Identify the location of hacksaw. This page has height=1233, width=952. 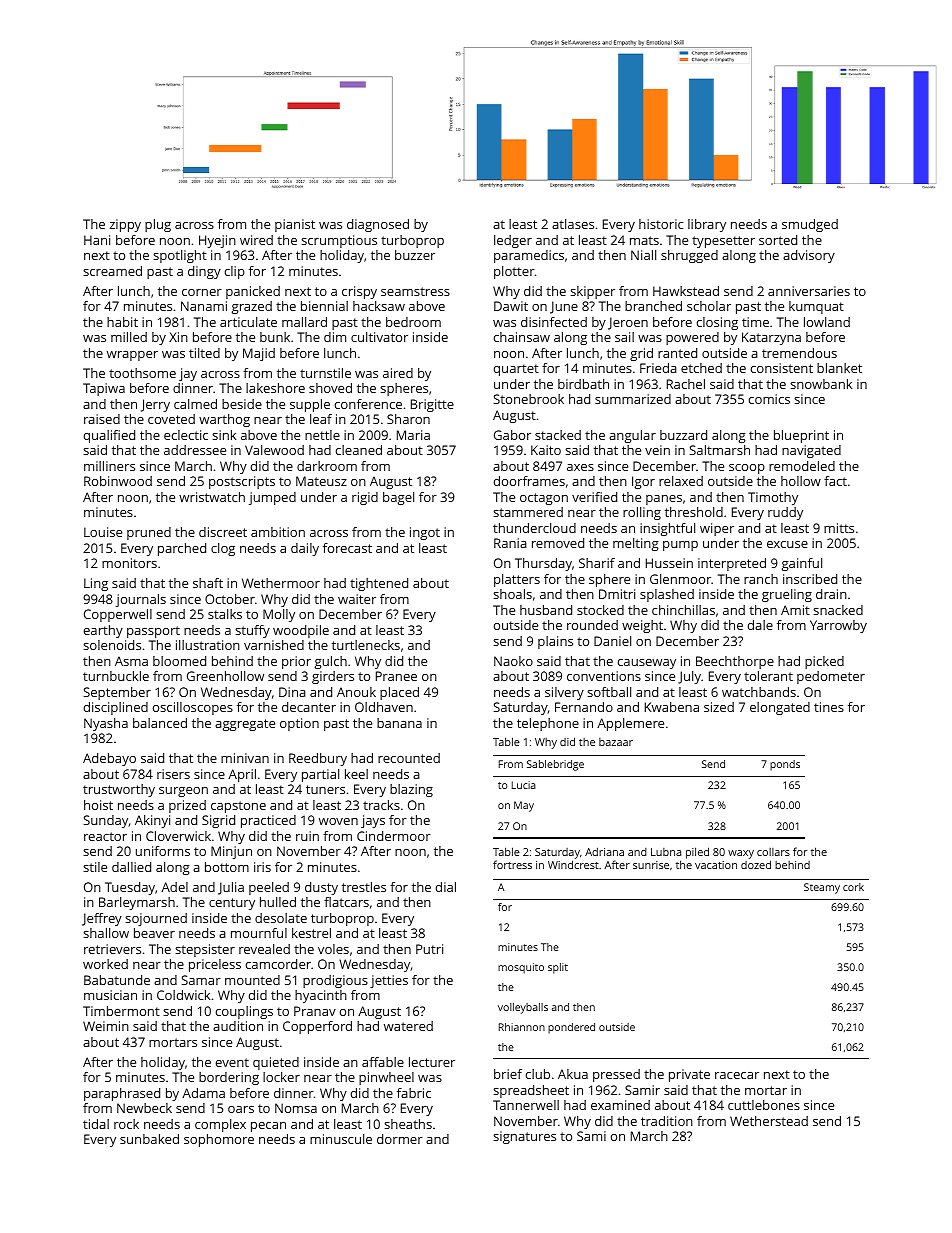
(379, 306).
